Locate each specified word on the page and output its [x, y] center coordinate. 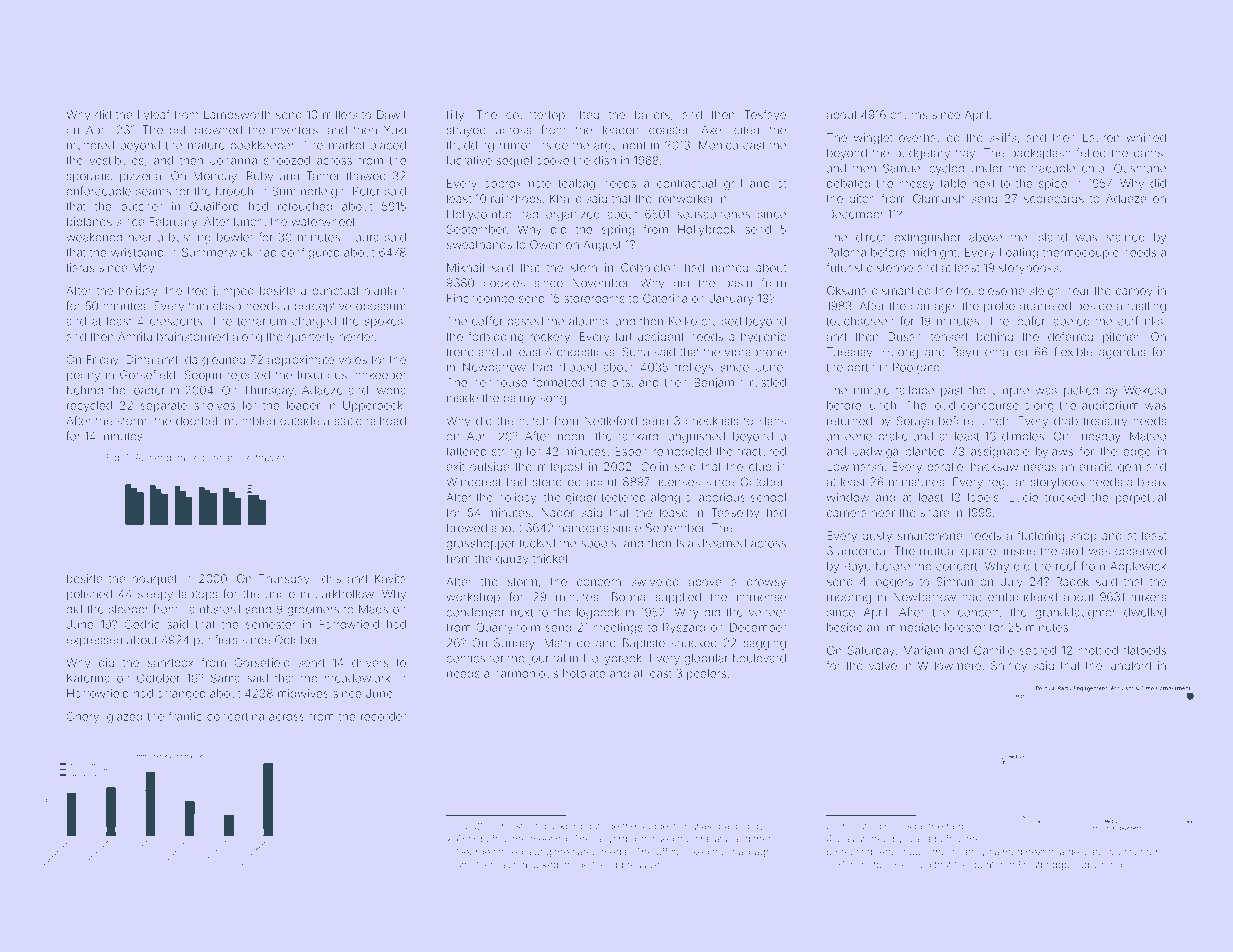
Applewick [1138, 567]
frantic [185, 716]
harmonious [526, 673]
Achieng [153, 459]
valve [883, 665]
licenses [678, 482]
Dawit [391, 114]
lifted [587, 114]
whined [1146, 137]
